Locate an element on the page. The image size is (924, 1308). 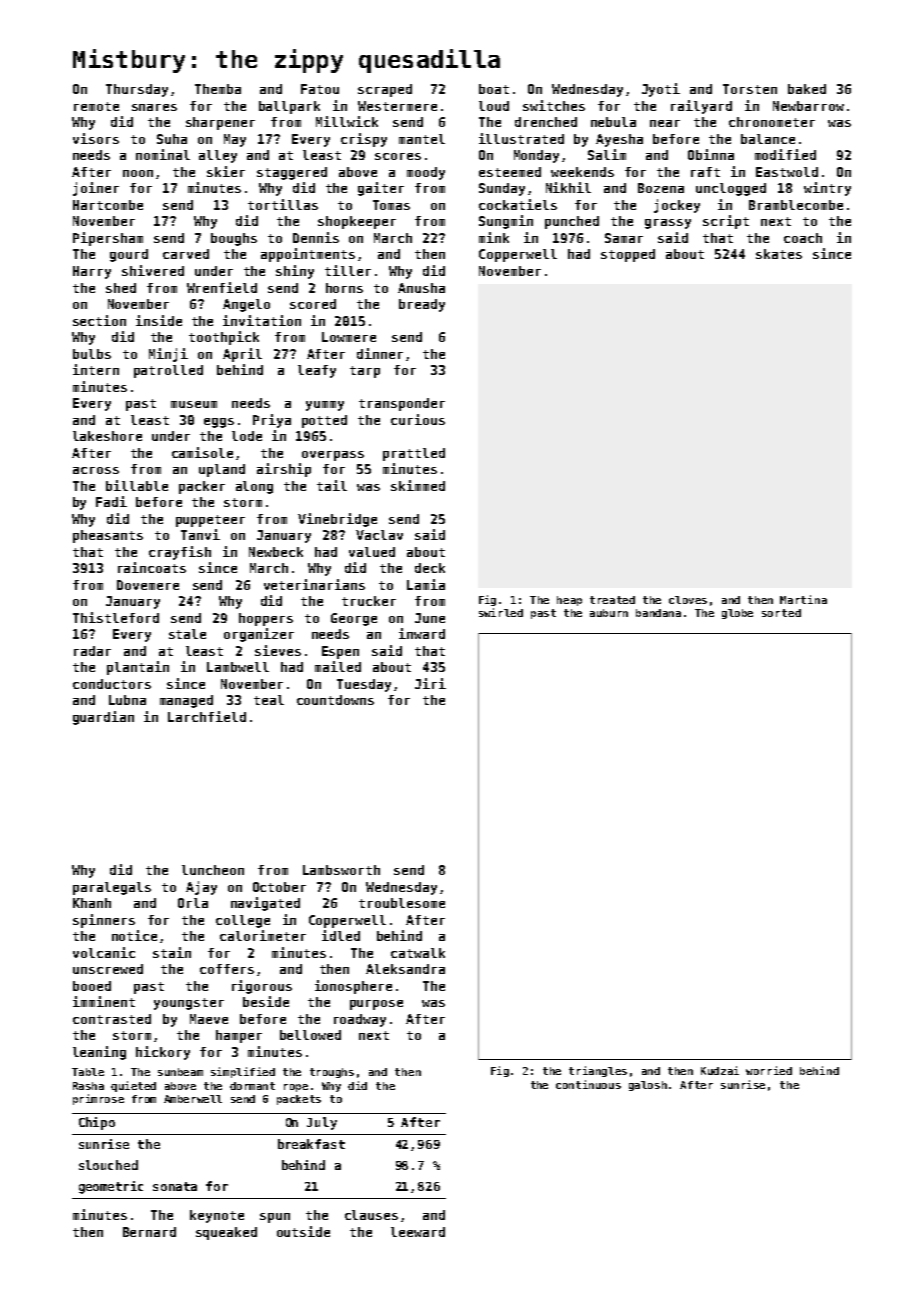
Kudzai is located at coordinates (720, 1070).
